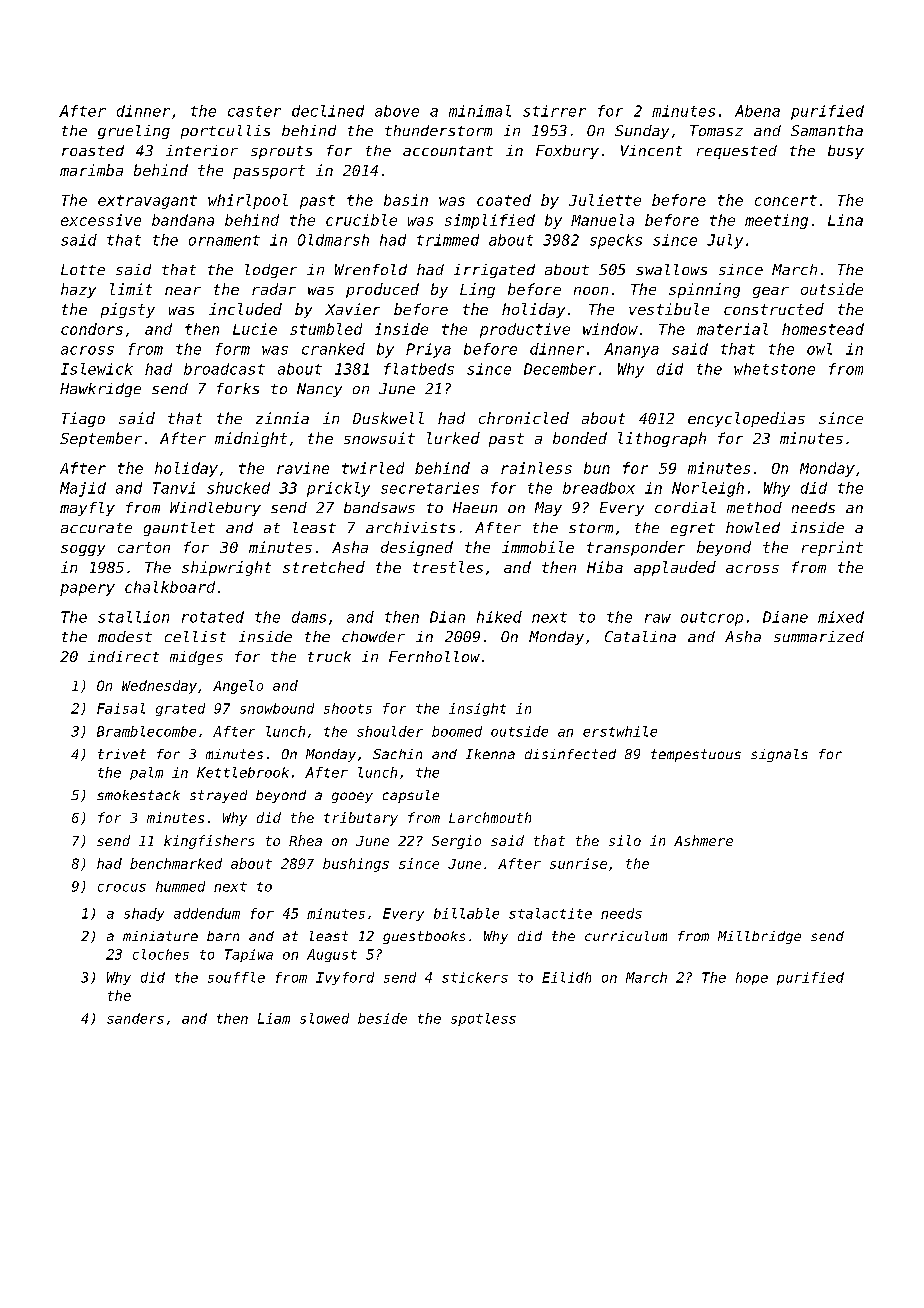 This page has width=924, height=1308. Describe the element at coordinates (456, 842) in the page. I see `Sergio` at that location.
